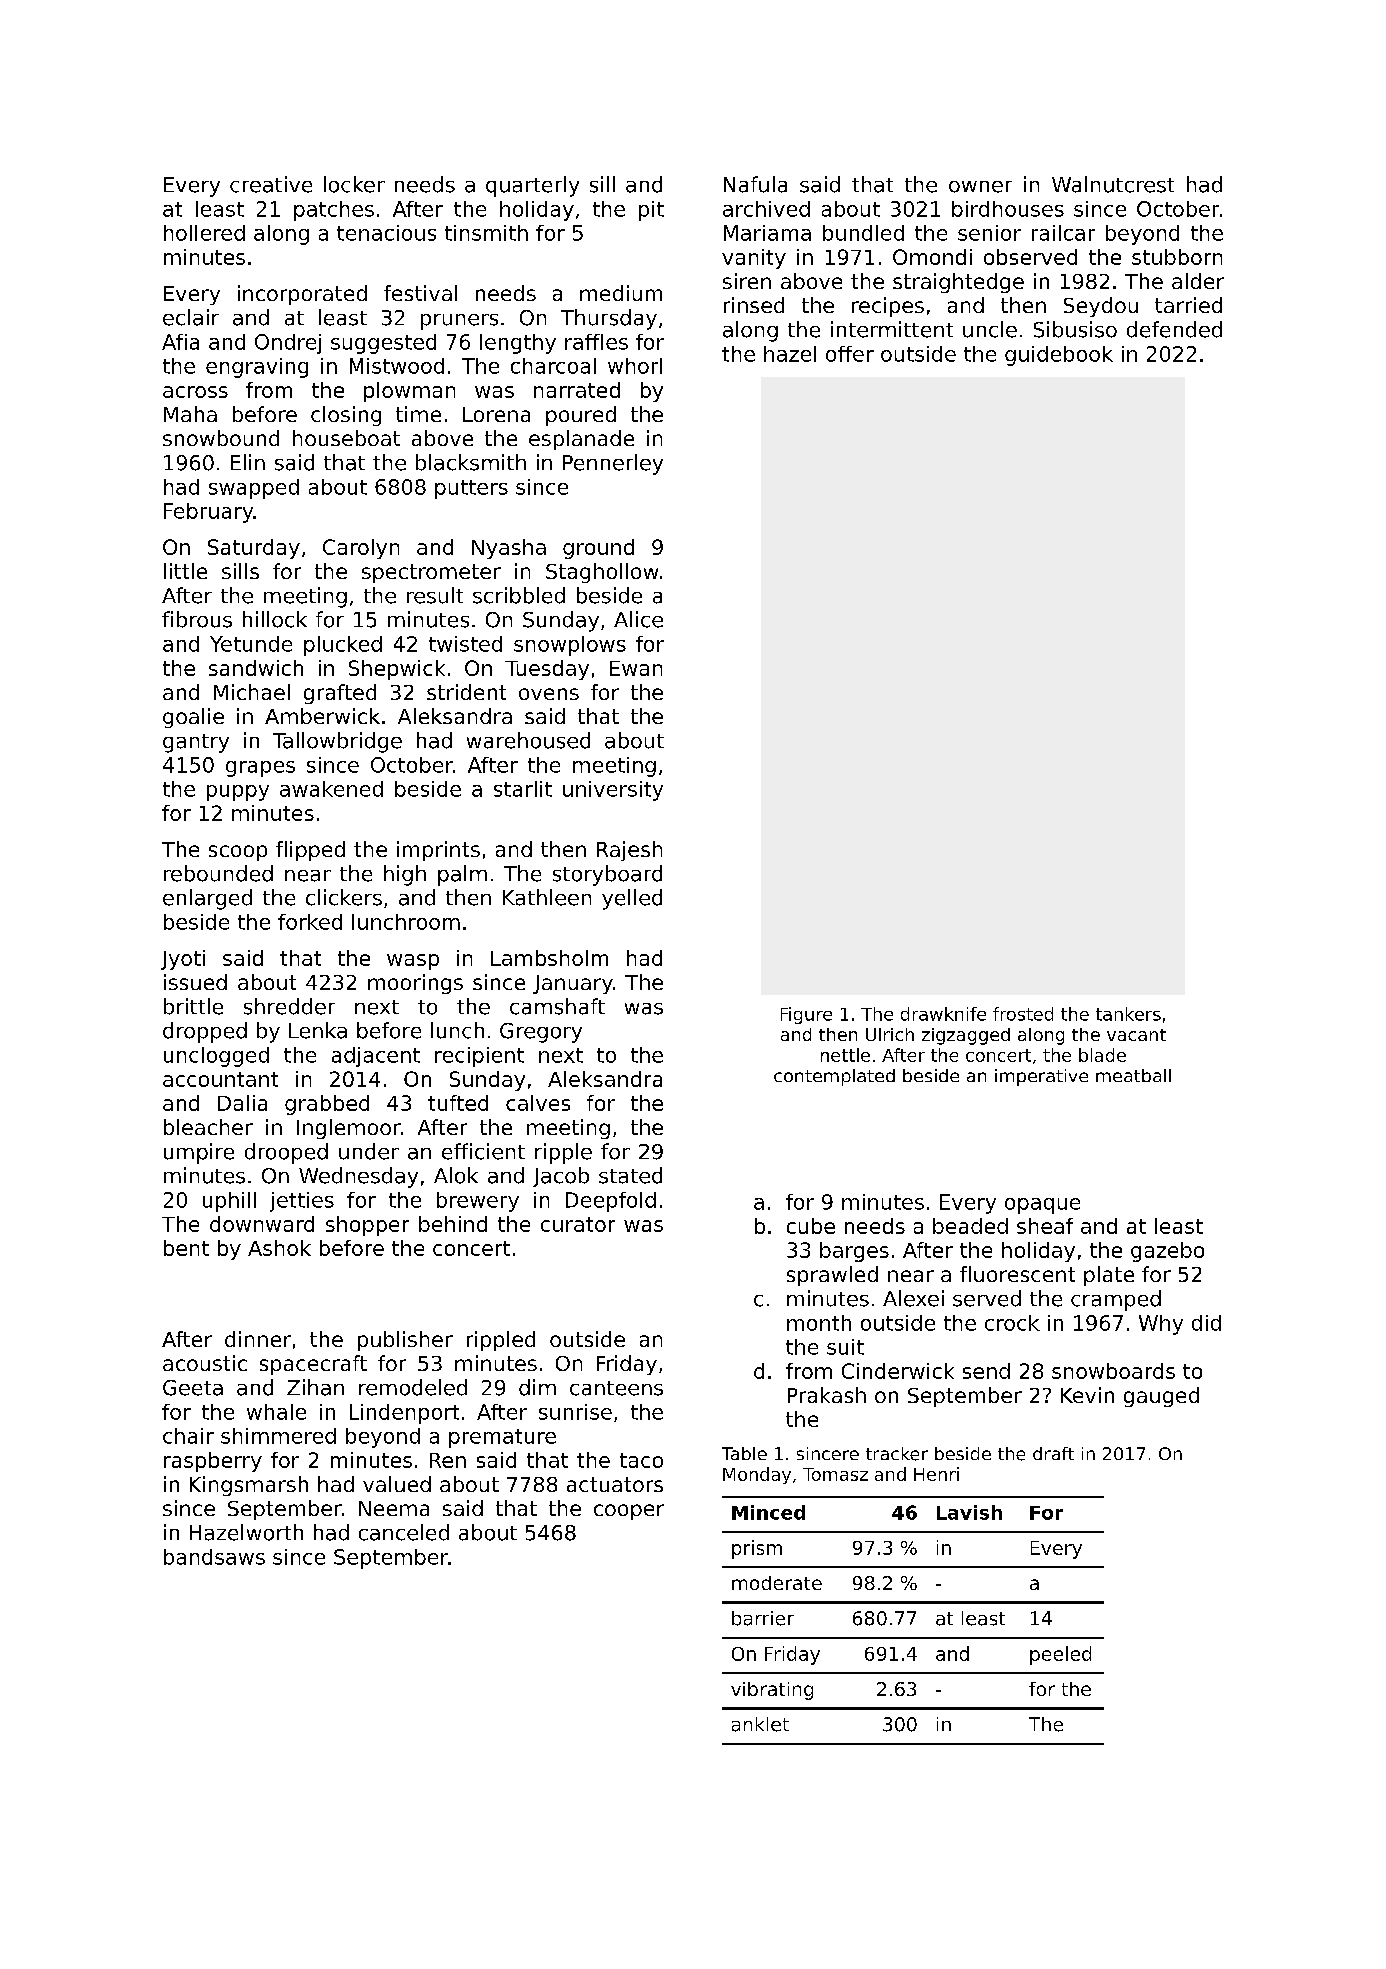 This document has width=1386, height=1969. What do you see at coordinates (1174, 329) in the document?
I see `defended` at bounding box center [1174, 329].
